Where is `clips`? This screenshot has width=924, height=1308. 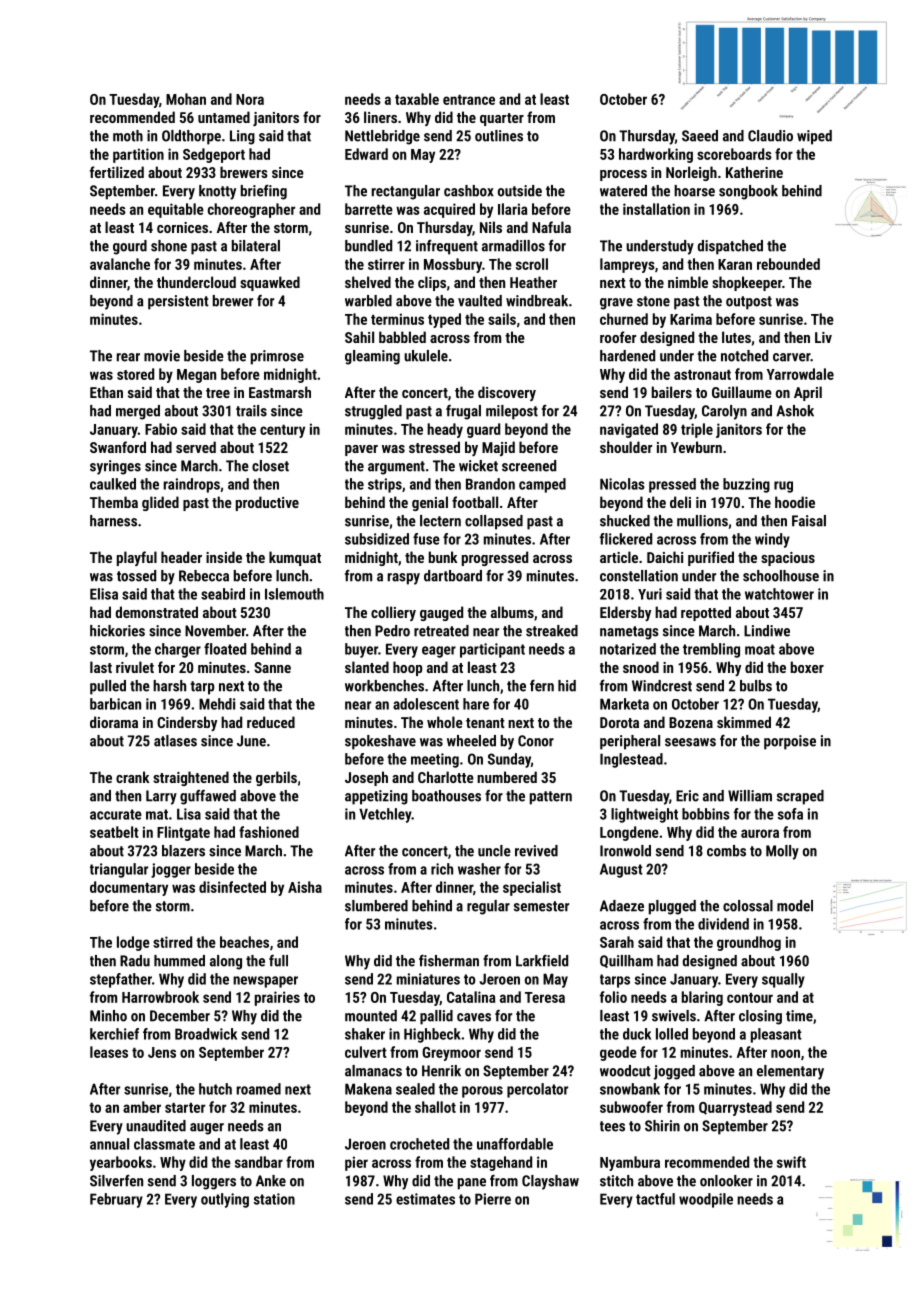 clips is located at coordinates (432, 283).
